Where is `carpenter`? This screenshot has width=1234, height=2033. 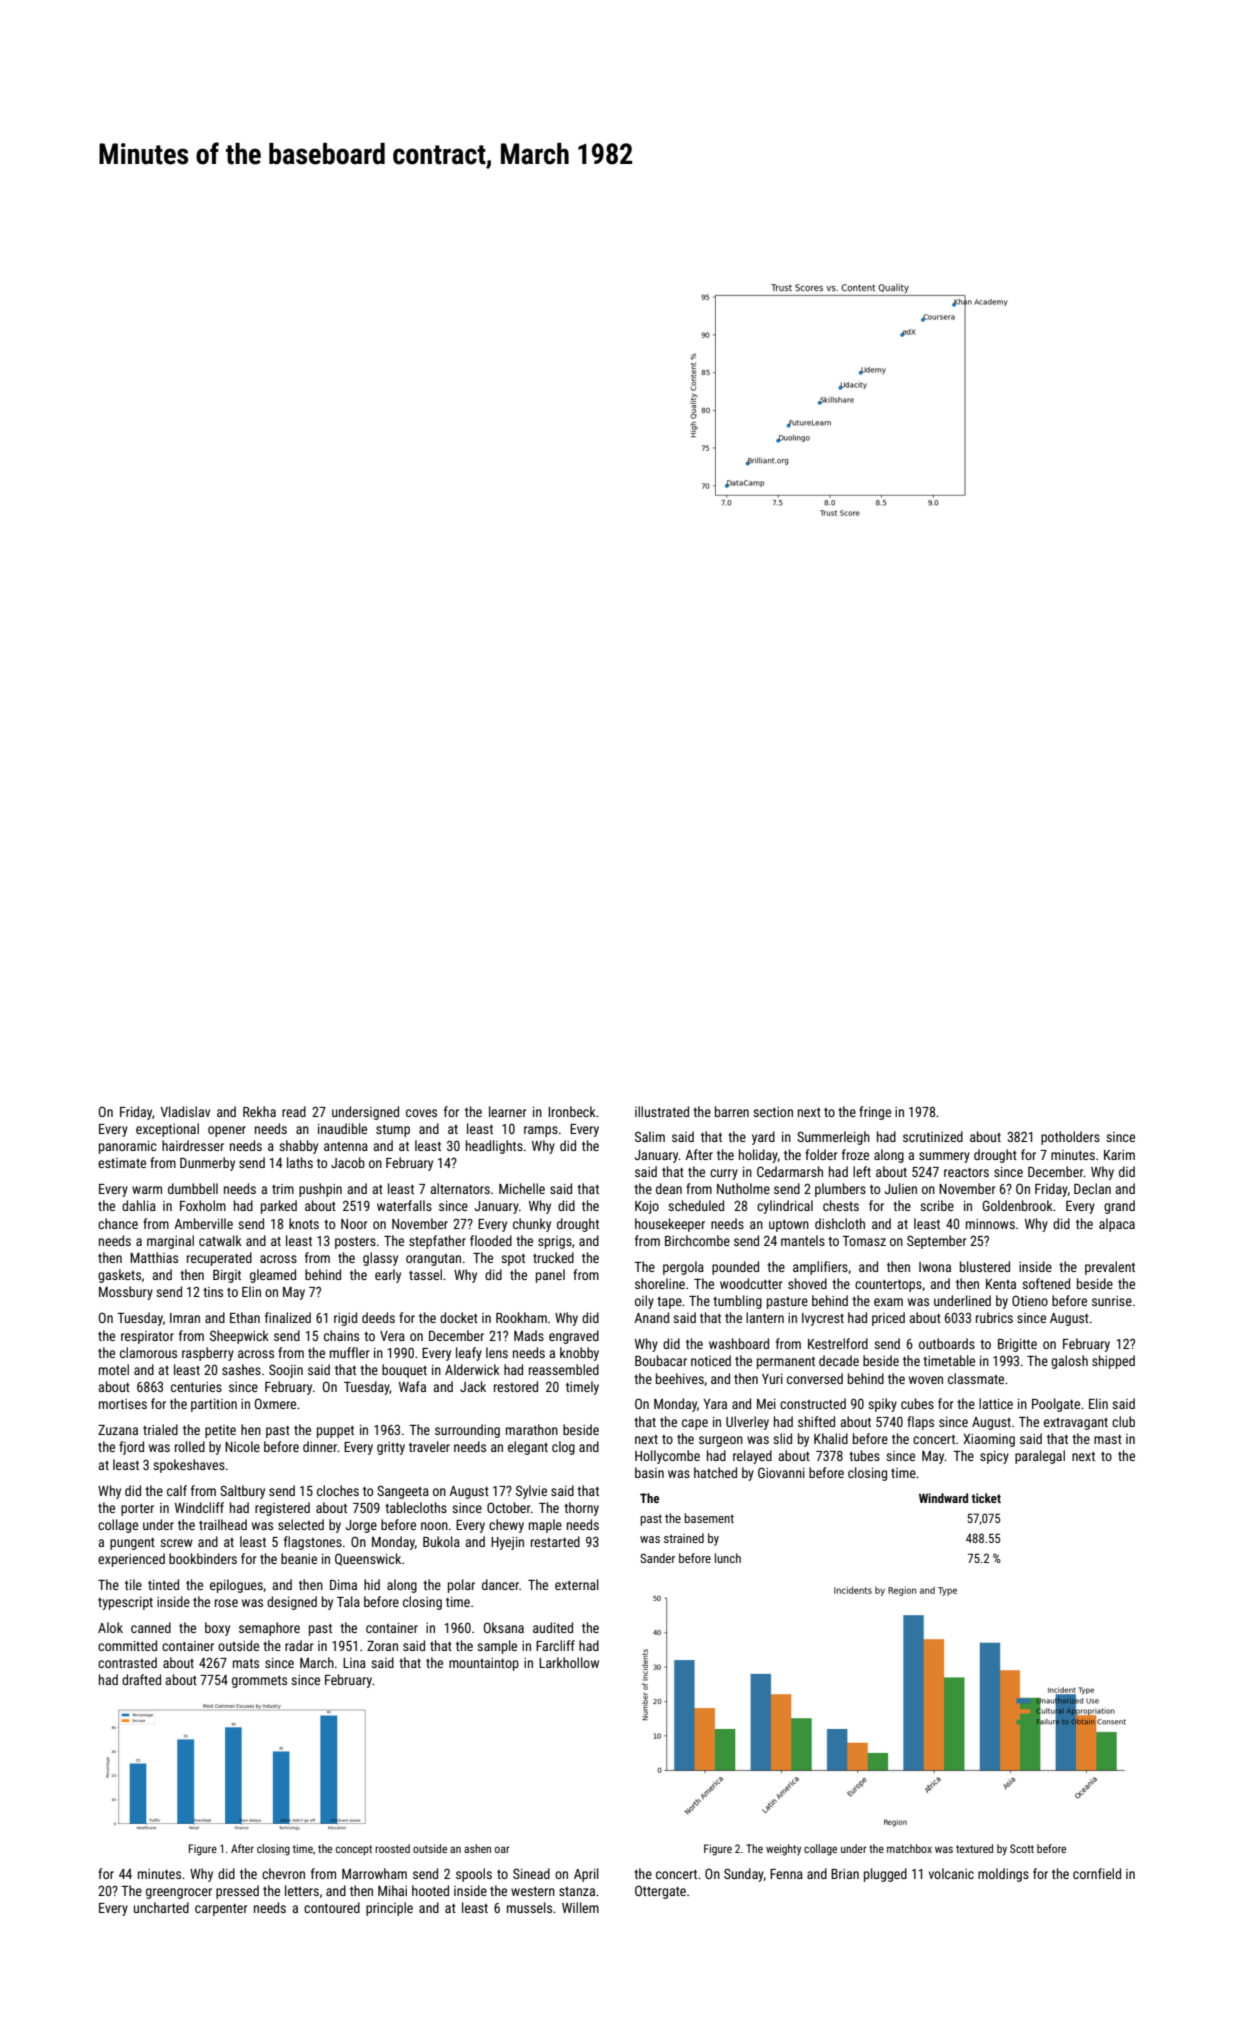
carpenter is located at coordinates (221, 1909).
